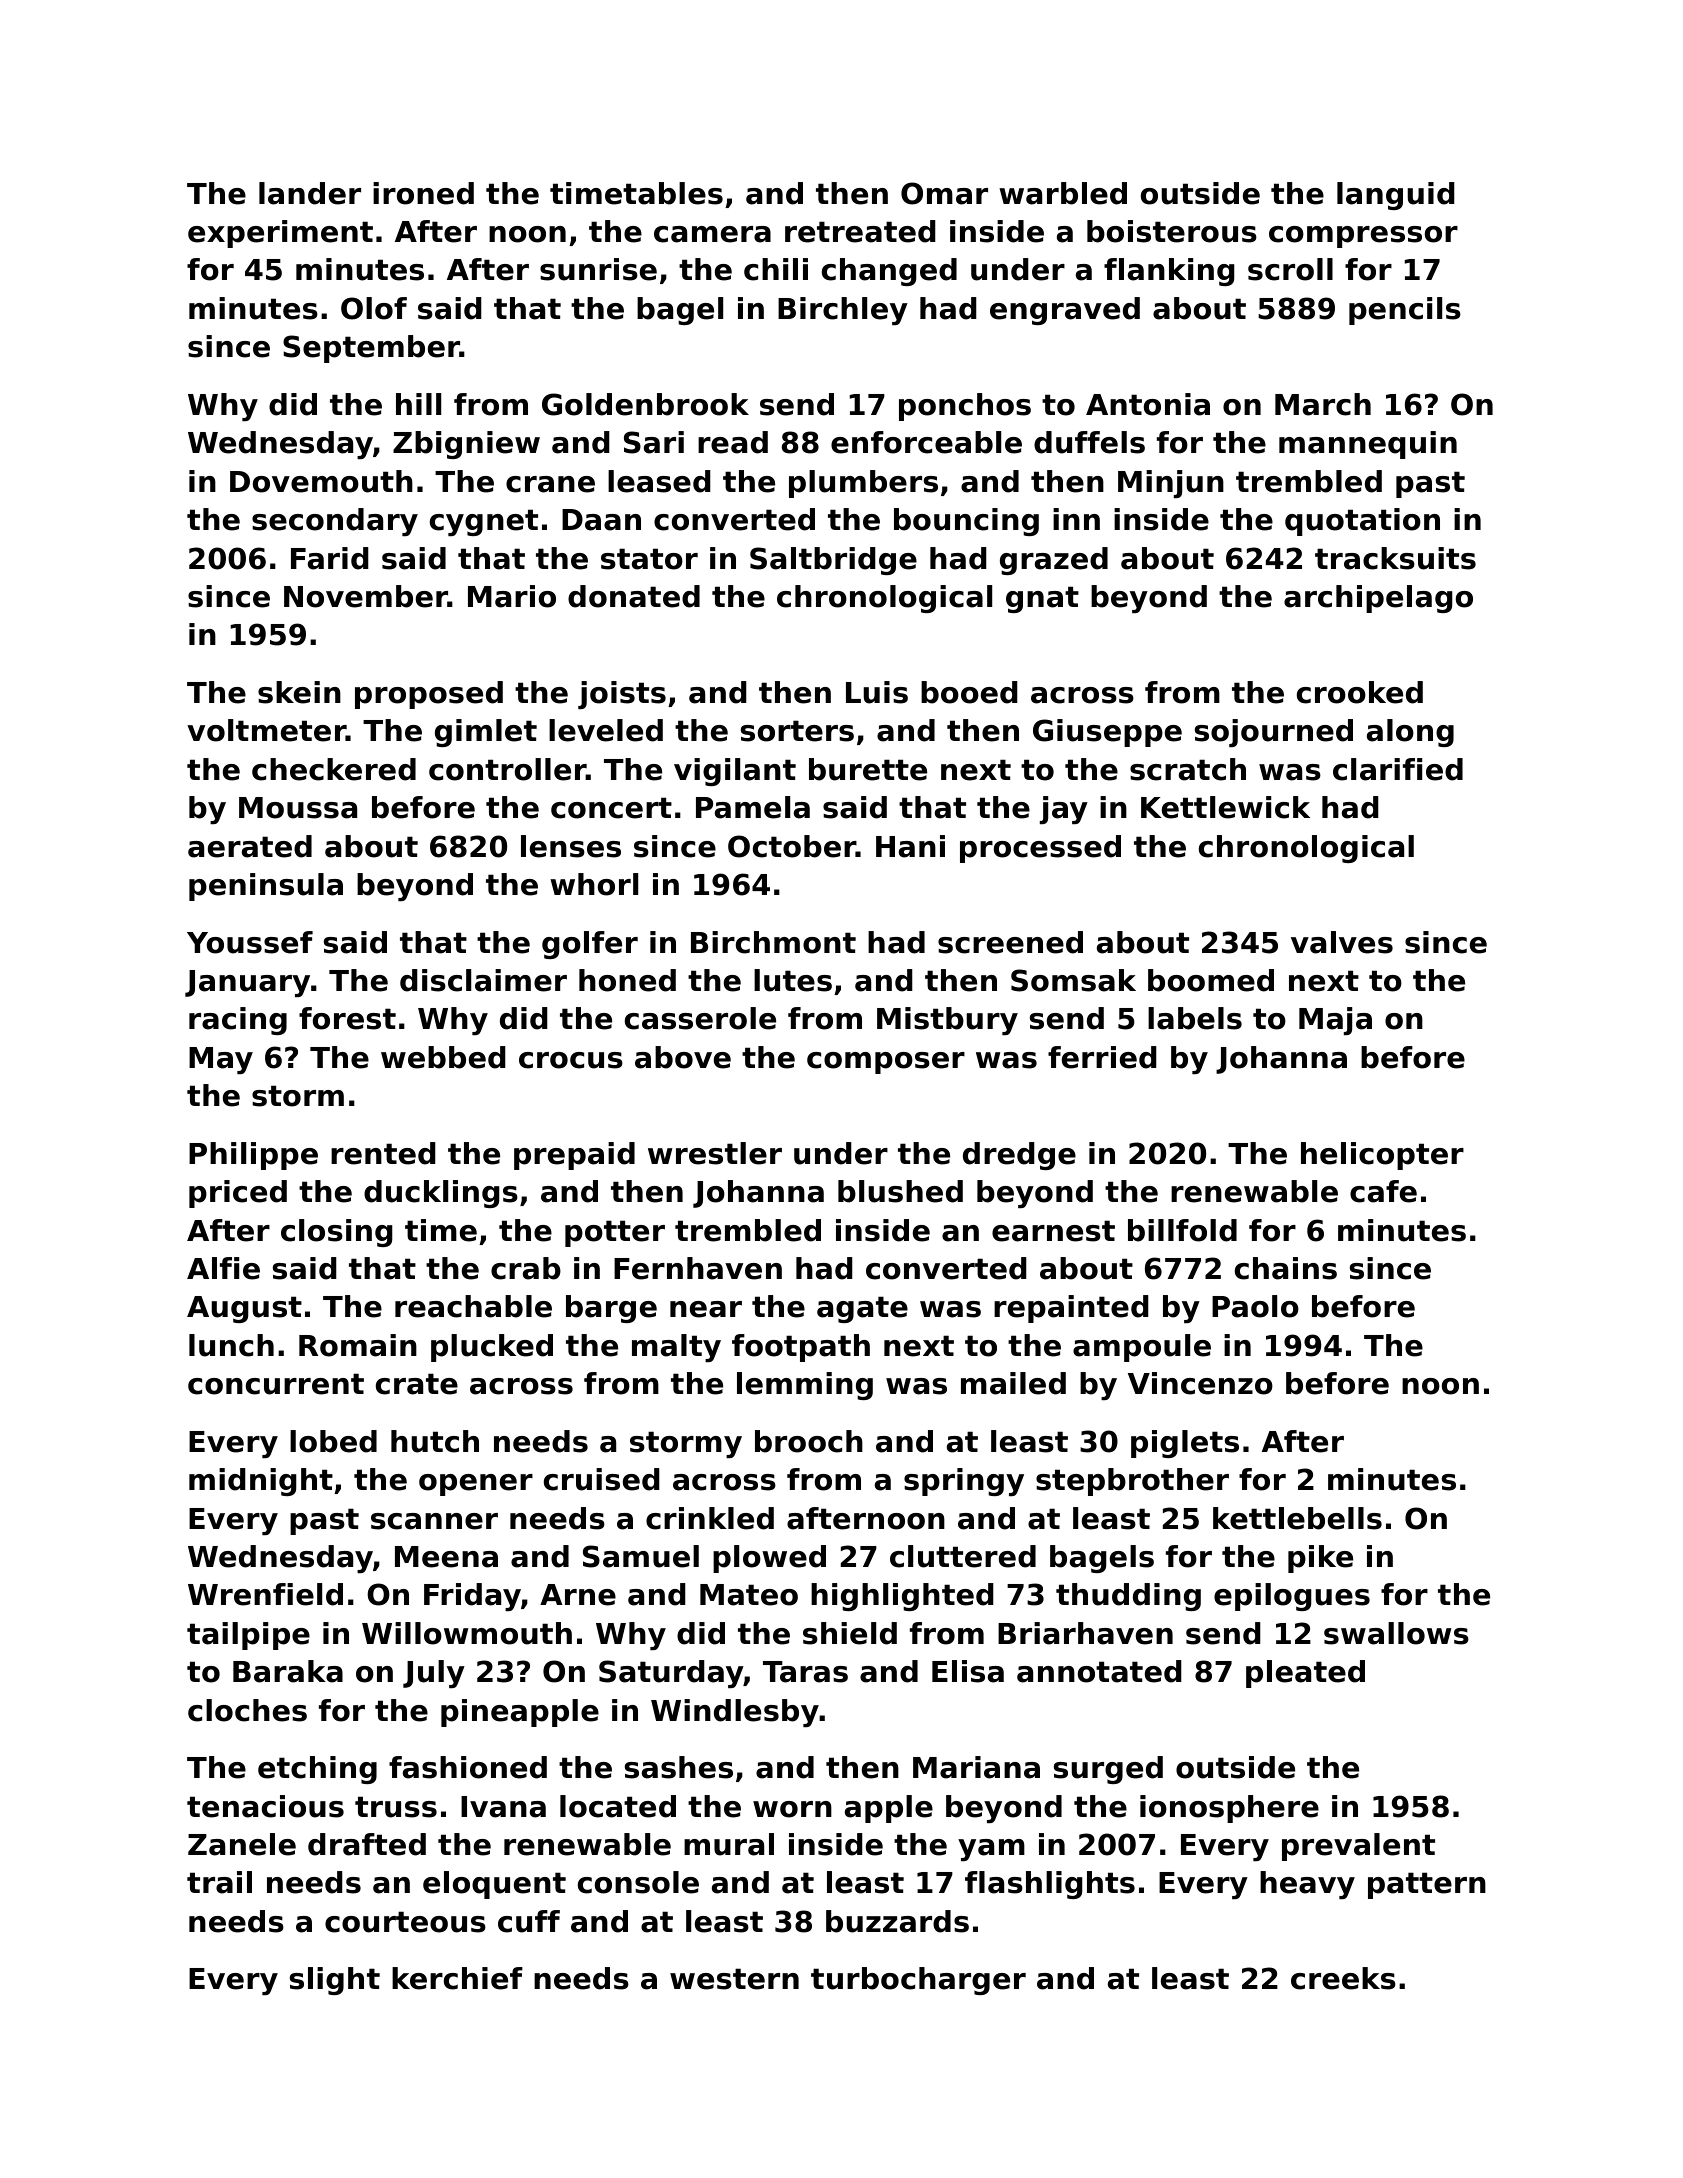  Describe the element at coordinates (1085, 1633) in the page. I see `Briarhaven` at that location.
